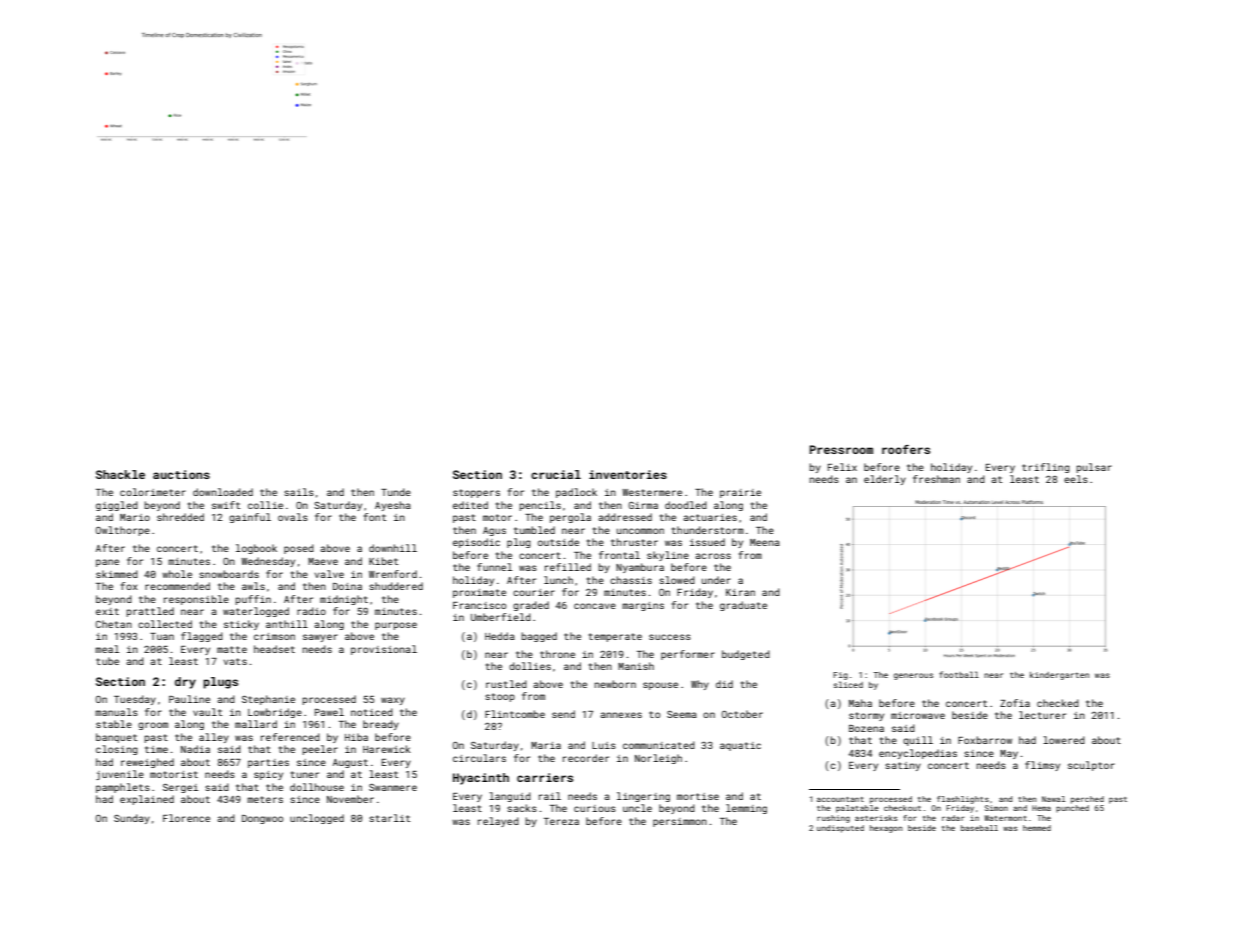 The image size is (1233, 952). What do you see at coordinates (959, 674) in the screenshot?
I see `football` at bounding box center [959, 674].
